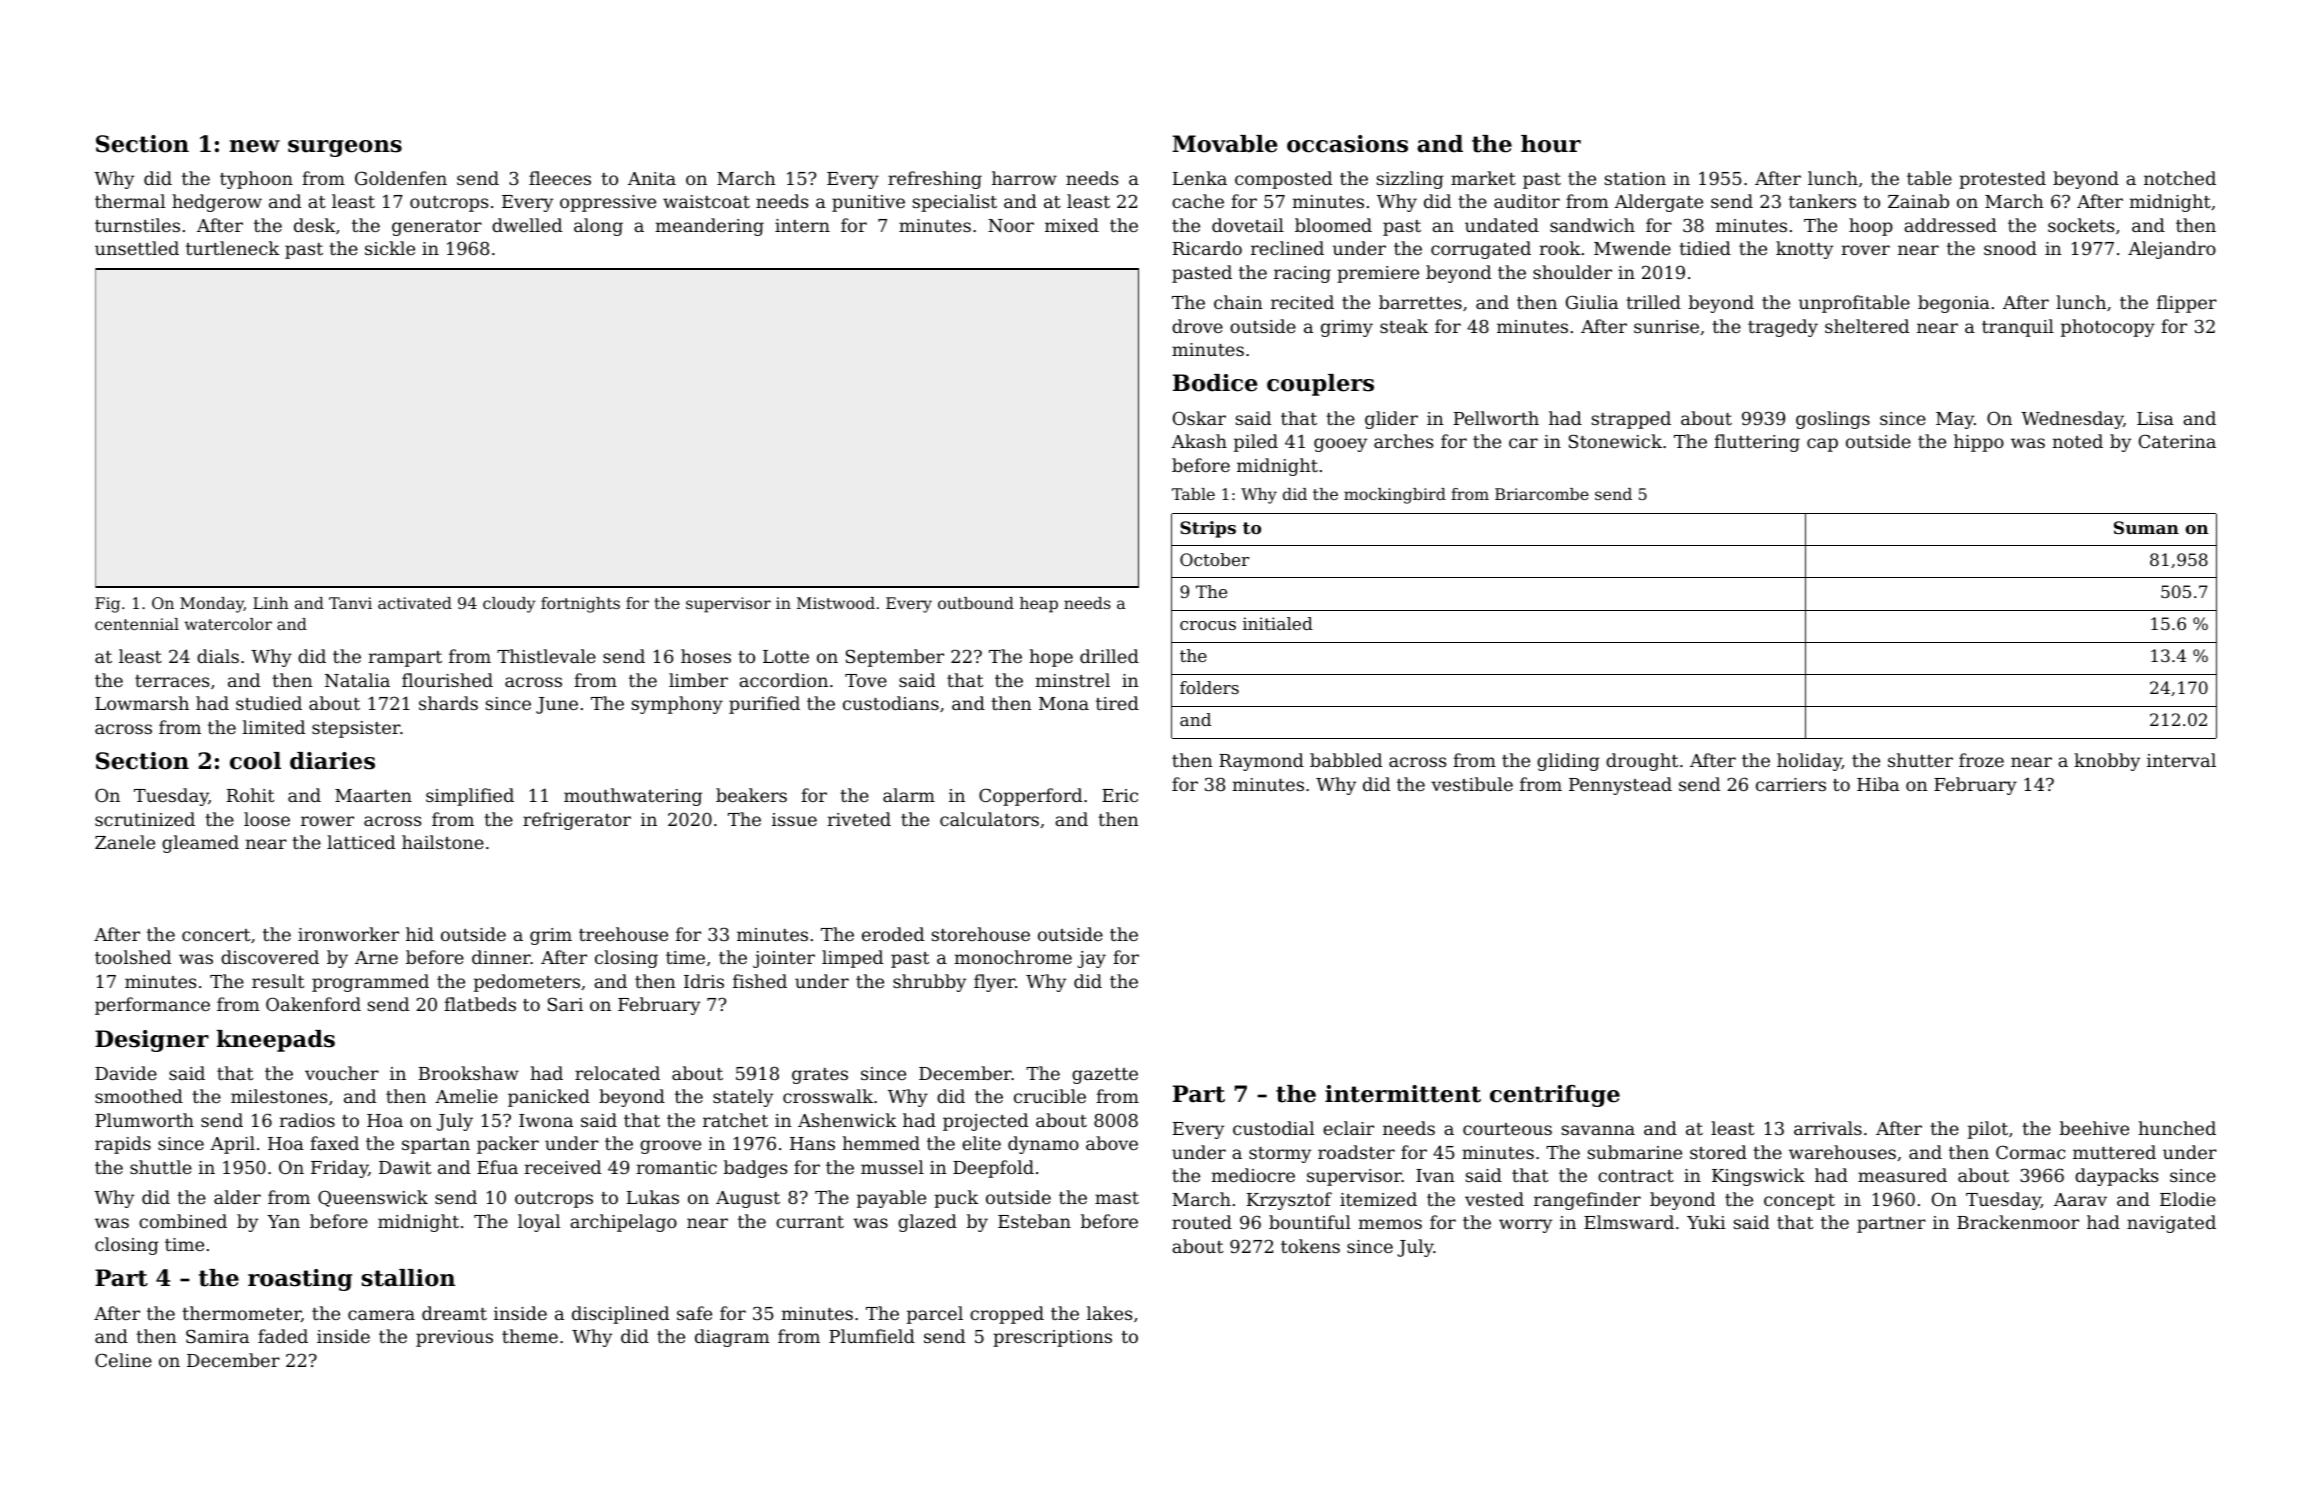 This screenshot has height=1495, width=2311. What do you see at coordinates (2146, 527) in the screenshot?
I see `Suman` at bounding box center [2146, 527].
